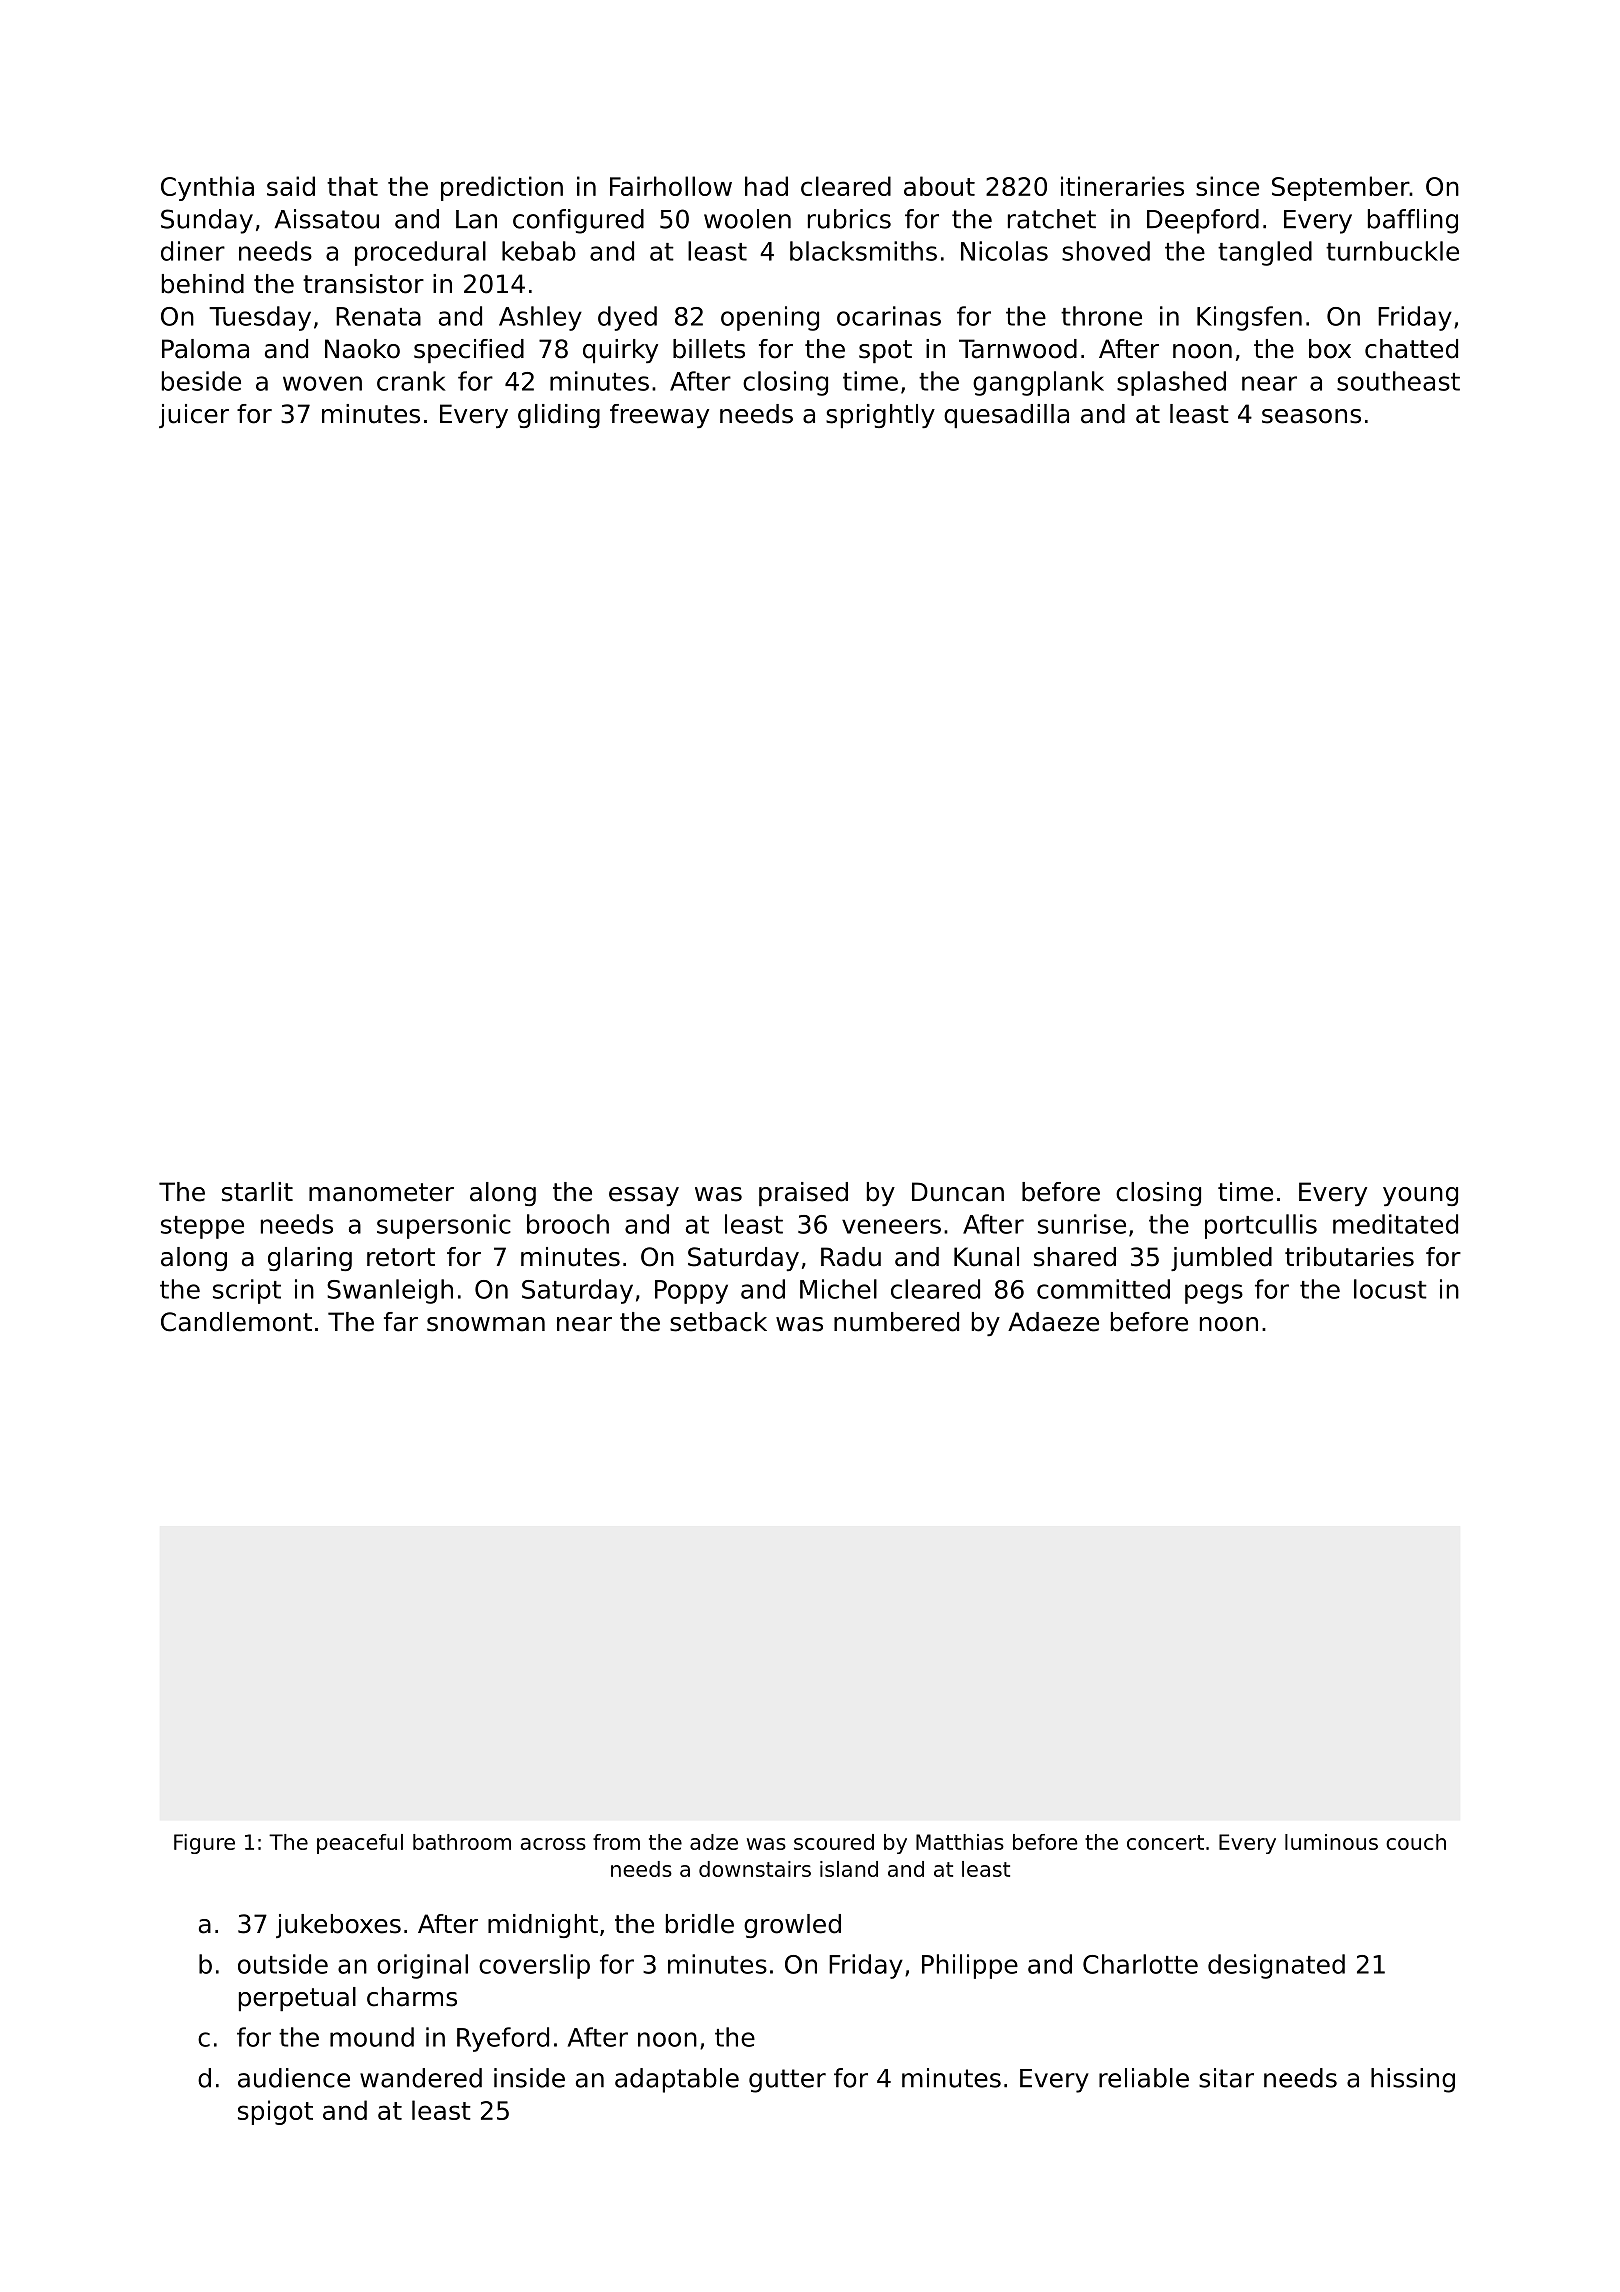 This image has height=2292, width=1620. I want to click on Duncan, so click(958, 1192).
